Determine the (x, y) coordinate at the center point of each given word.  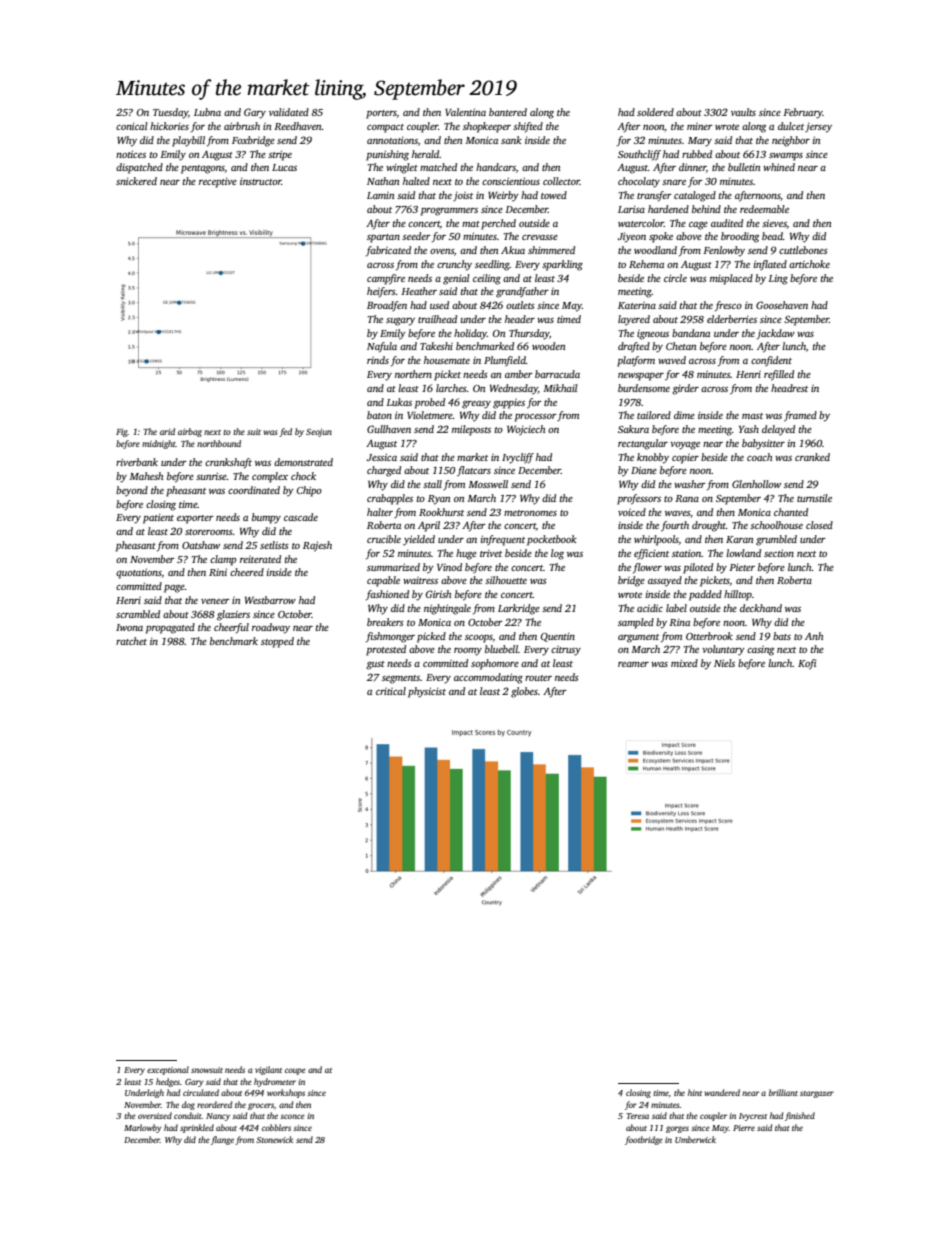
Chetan (681, 346)
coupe (295, 1071)
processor (536, 418)
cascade (301, 517)
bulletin (744, 167)
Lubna (207, 112)
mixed (684, 663)
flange (222, 1140)
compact (385, 128)
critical (391, 691)
